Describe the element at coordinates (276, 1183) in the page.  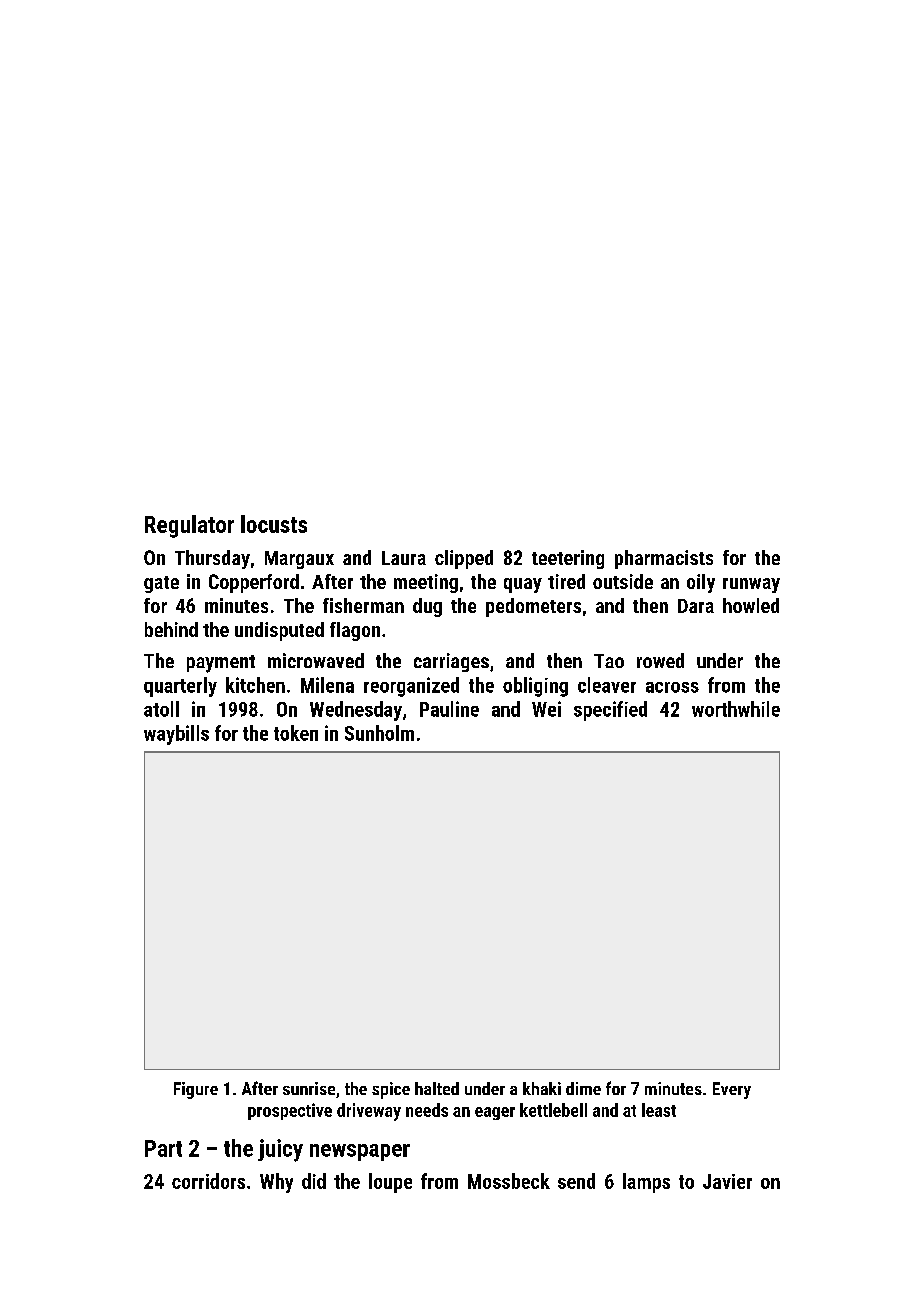
I see `Why` at that location.
